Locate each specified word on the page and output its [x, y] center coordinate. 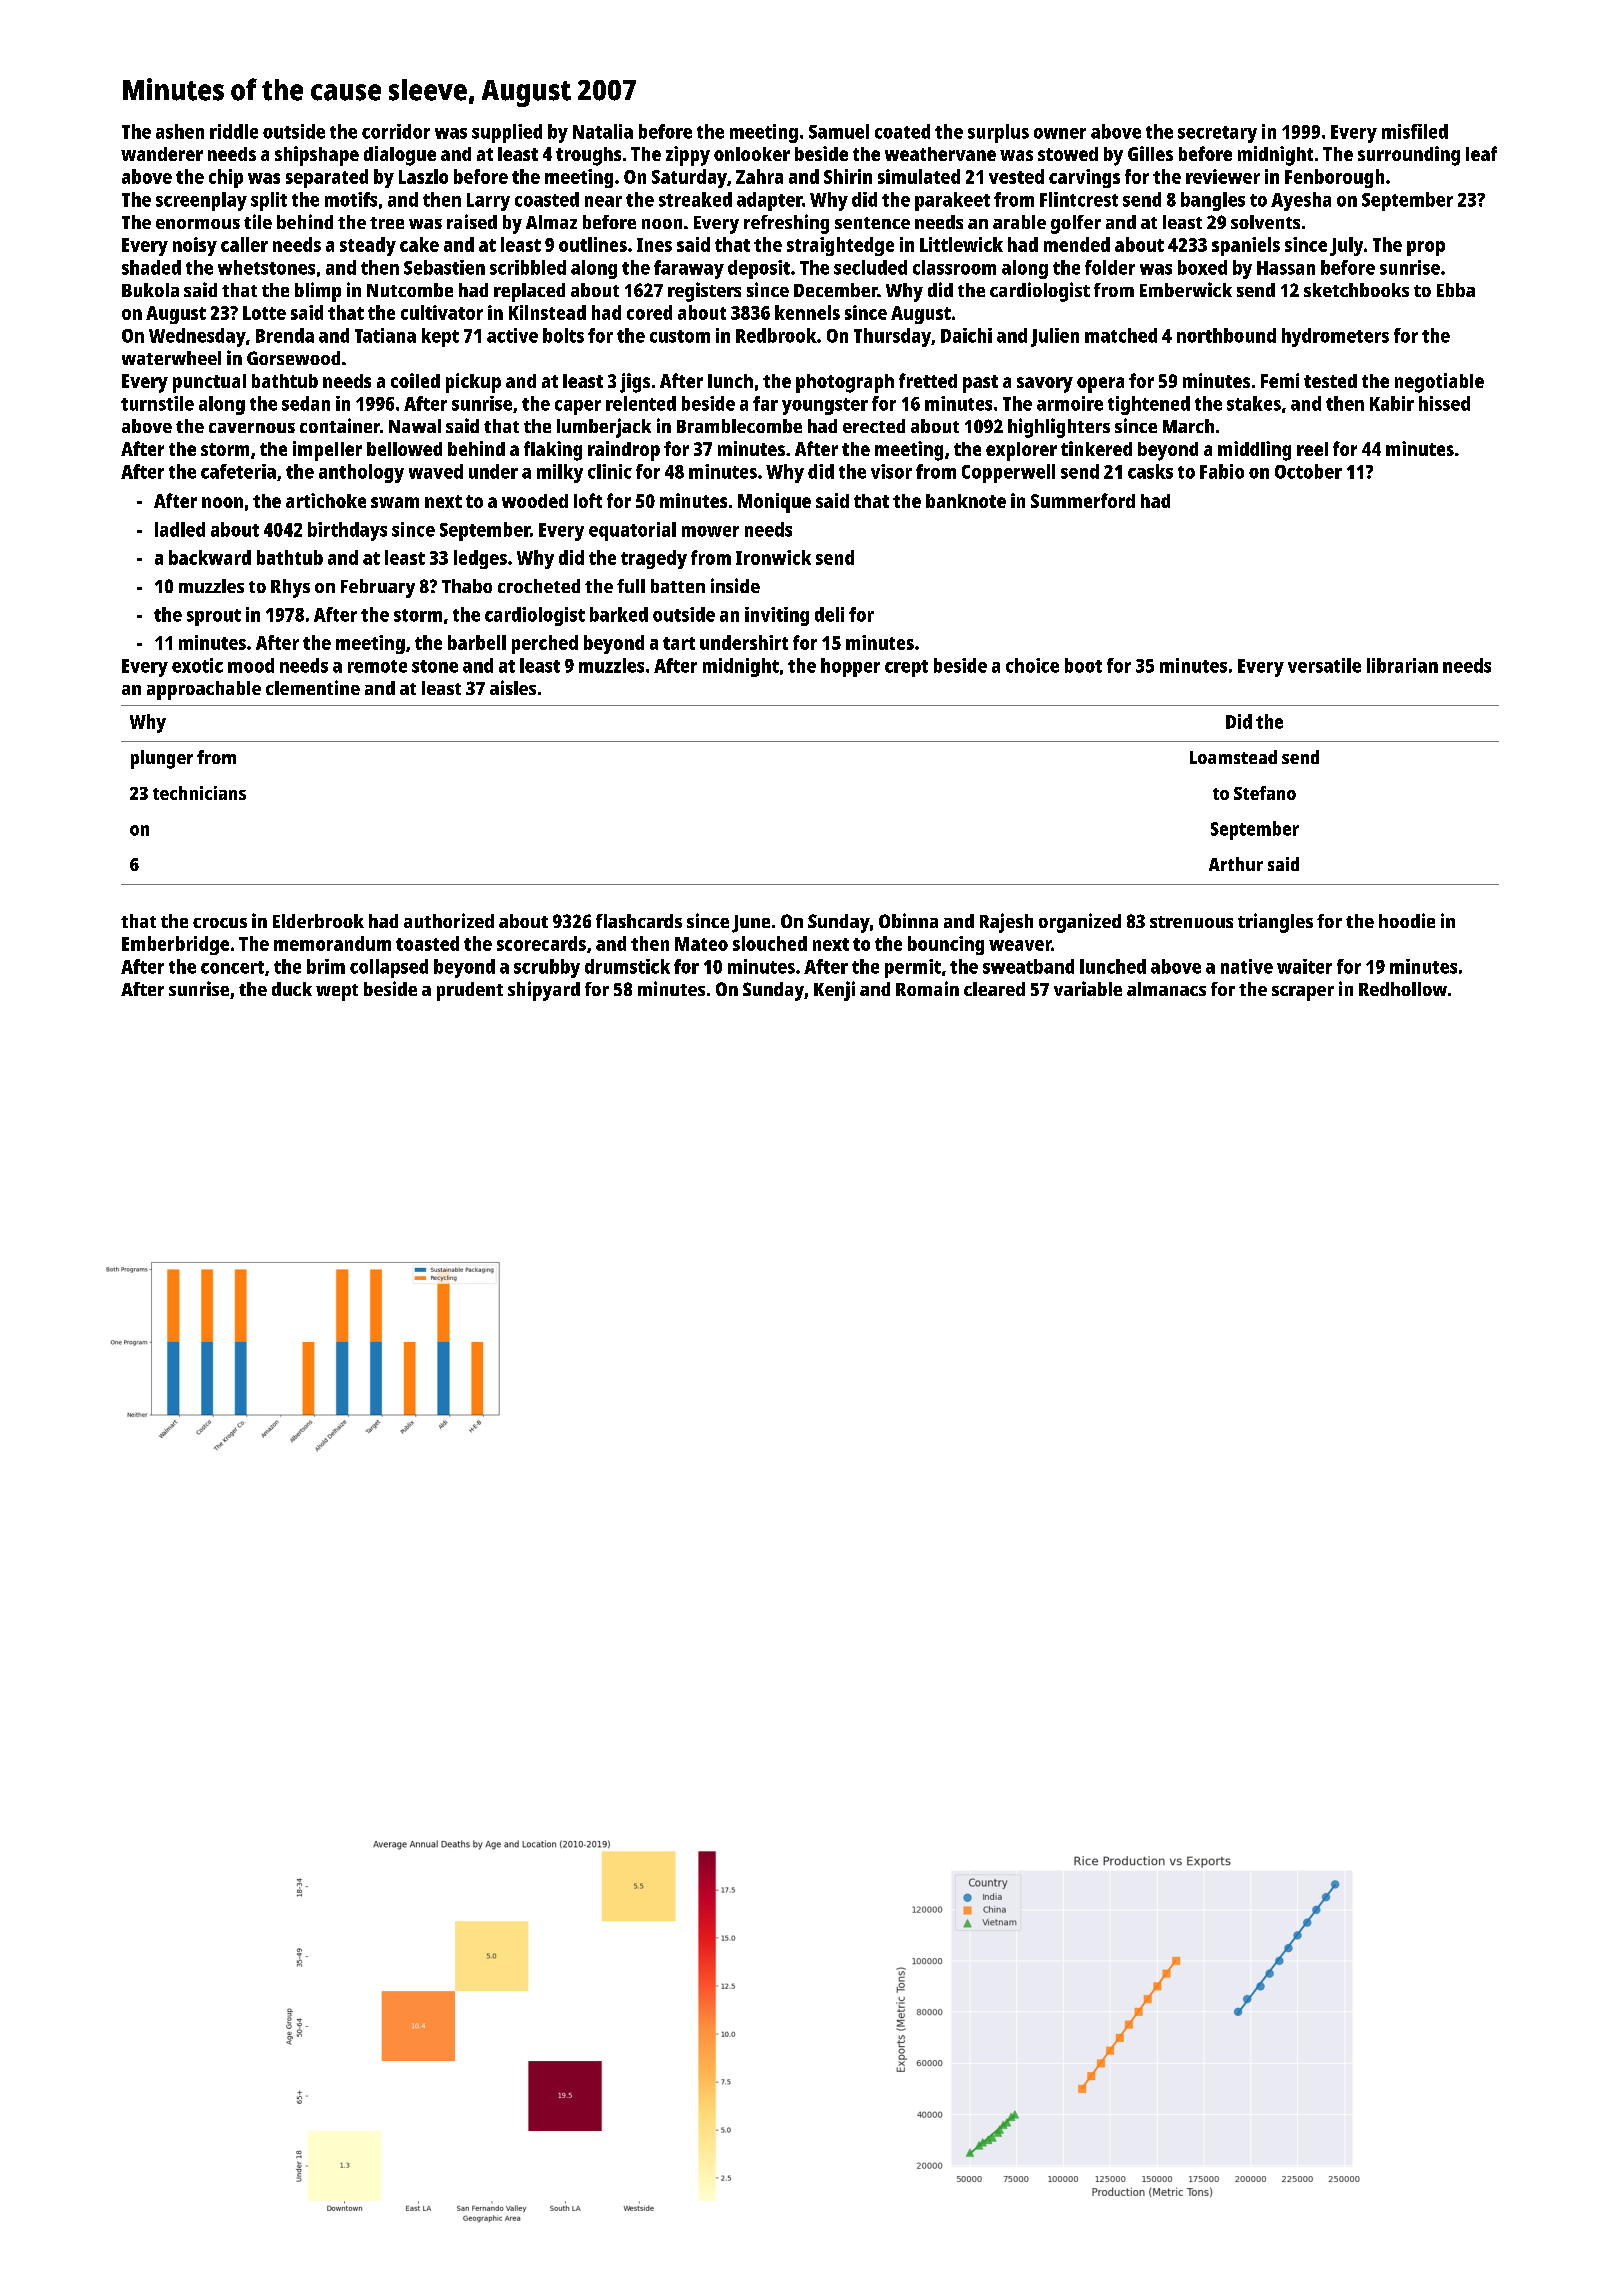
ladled [180, 529]
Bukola [150, 290]
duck [292, 989]
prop [1426, 248]
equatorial [632, 531]
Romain [927, 988]
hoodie [1407, 920]
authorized [449, 920]
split [269, 201]
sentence [872, 223]
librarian [1402, 665]
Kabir [1392, 403]
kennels [807, 312]
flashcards [639, 921]
